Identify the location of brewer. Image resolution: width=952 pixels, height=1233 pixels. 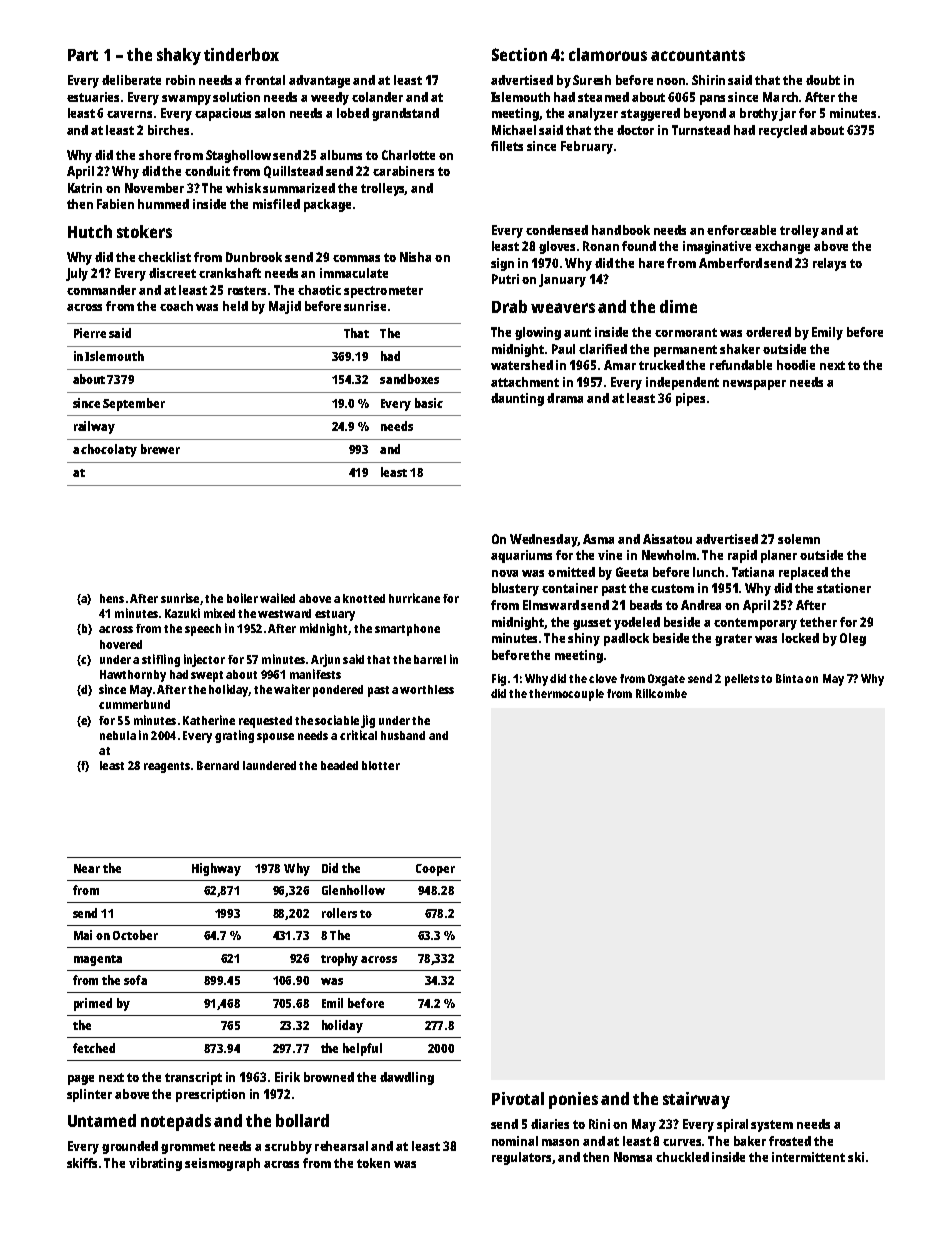
(160, 449).
